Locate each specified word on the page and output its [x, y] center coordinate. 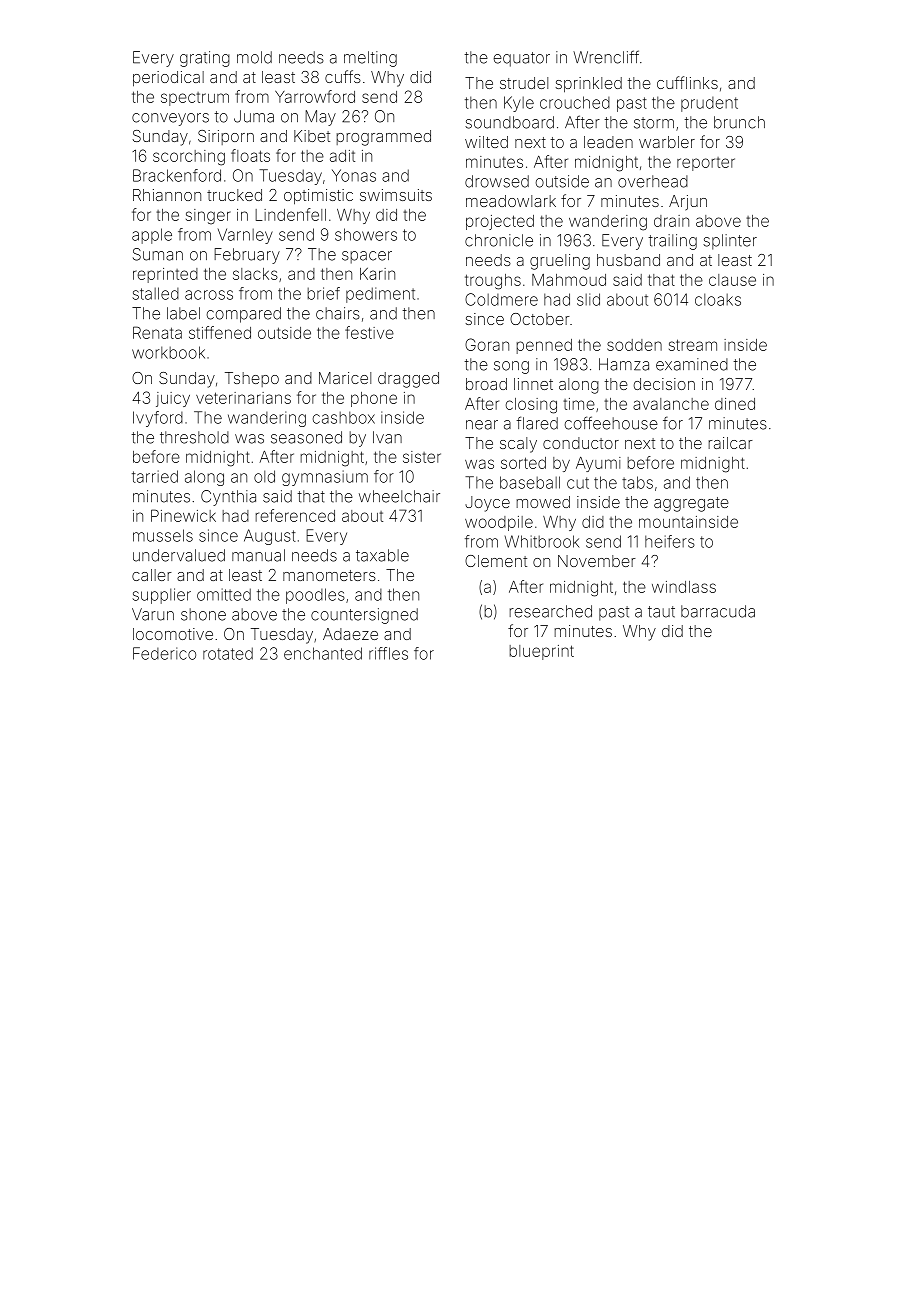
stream [693, 345]
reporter [706, 164]
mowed [543, 502]
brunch [739, 122]
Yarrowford [315, 96]
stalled [155, 293]
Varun [153, 614]
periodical [168, 79]
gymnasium [325, 478]
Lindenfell [290, 214]
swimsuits [396, 195]
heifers [670, 541]
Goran [487, 344]
